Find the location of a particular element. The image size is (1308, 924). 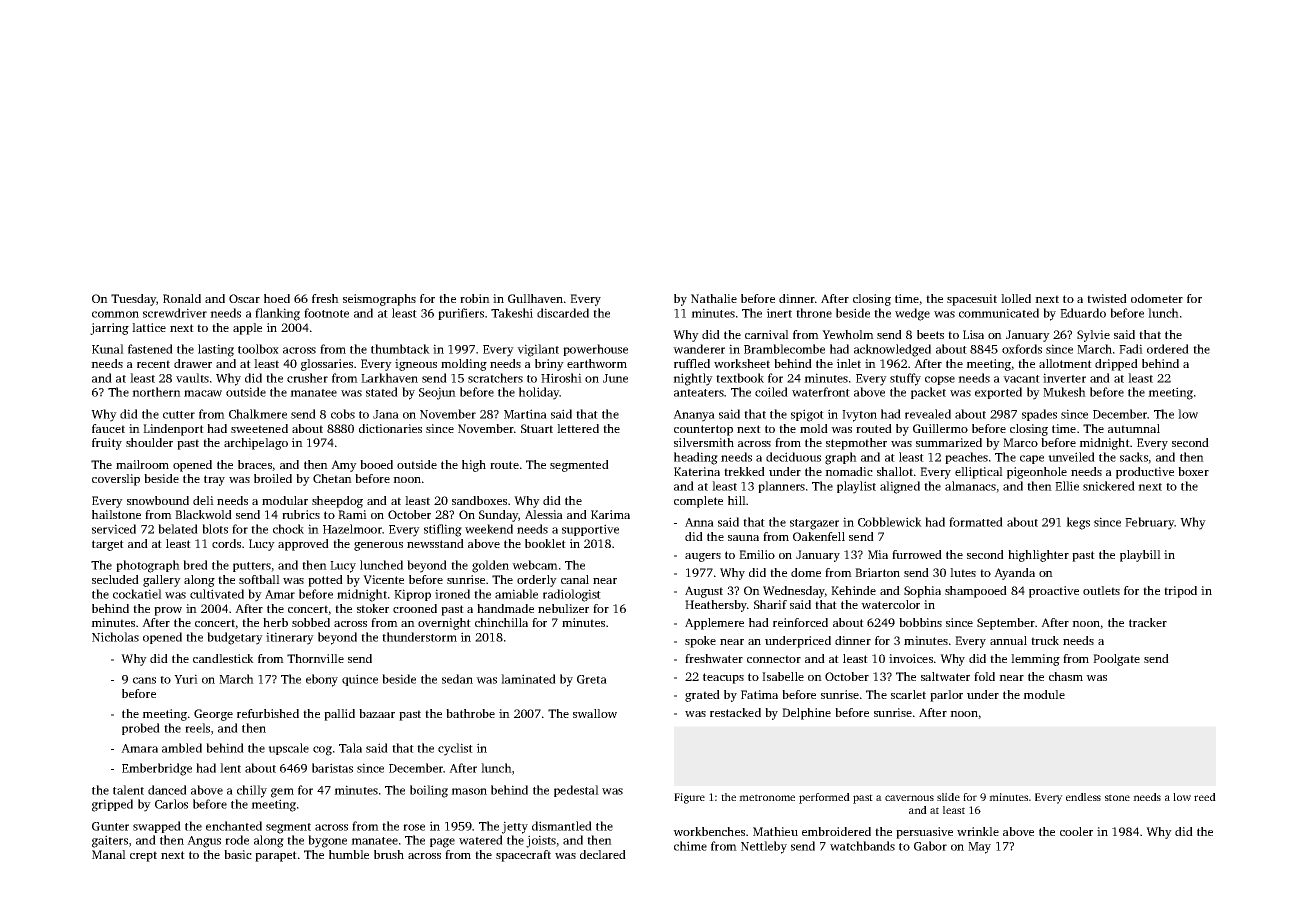

lolled is located at coordinates (1016, 298).
